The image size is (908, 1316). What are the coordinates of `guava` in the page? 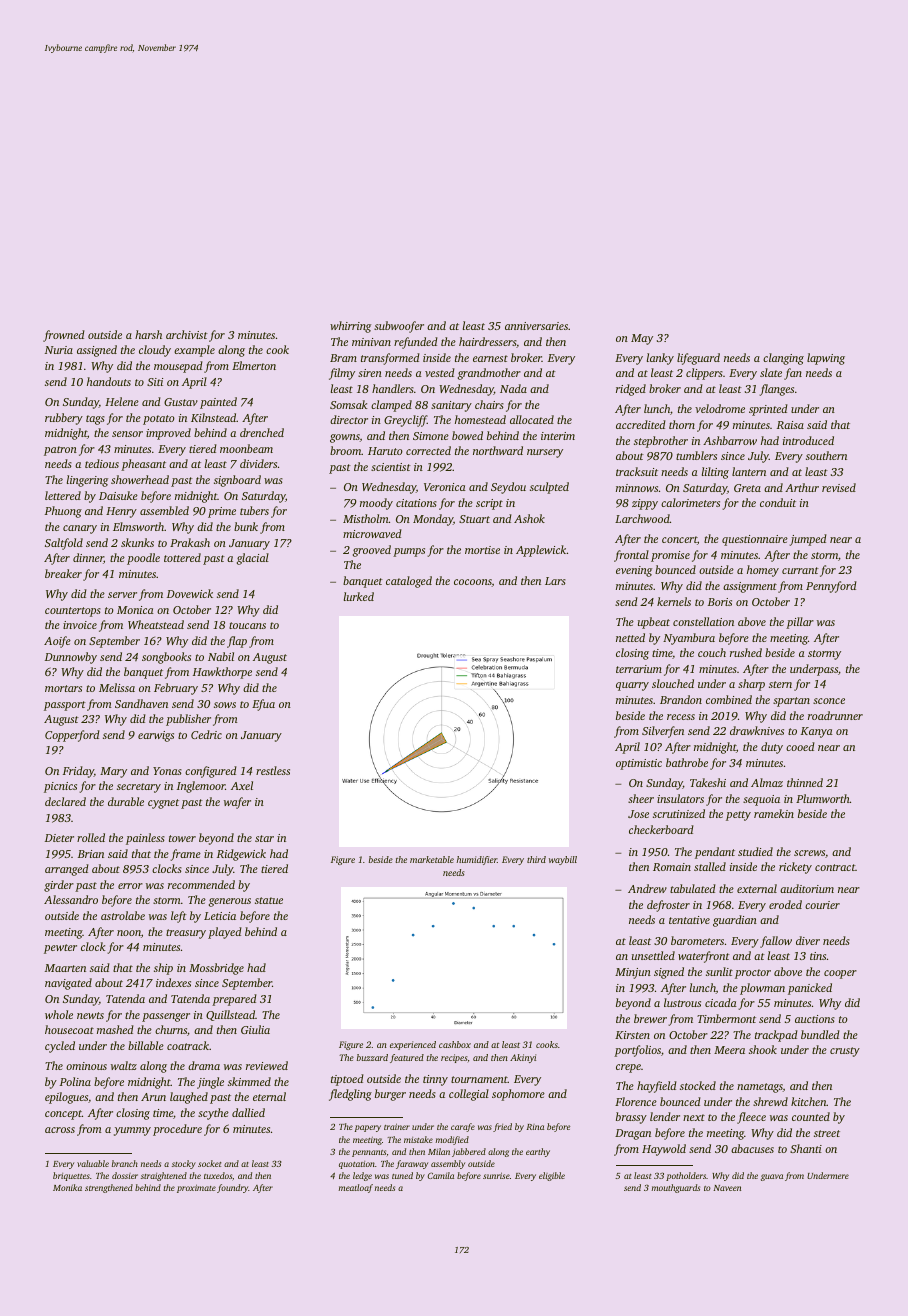 It's located at (772, 1177).
